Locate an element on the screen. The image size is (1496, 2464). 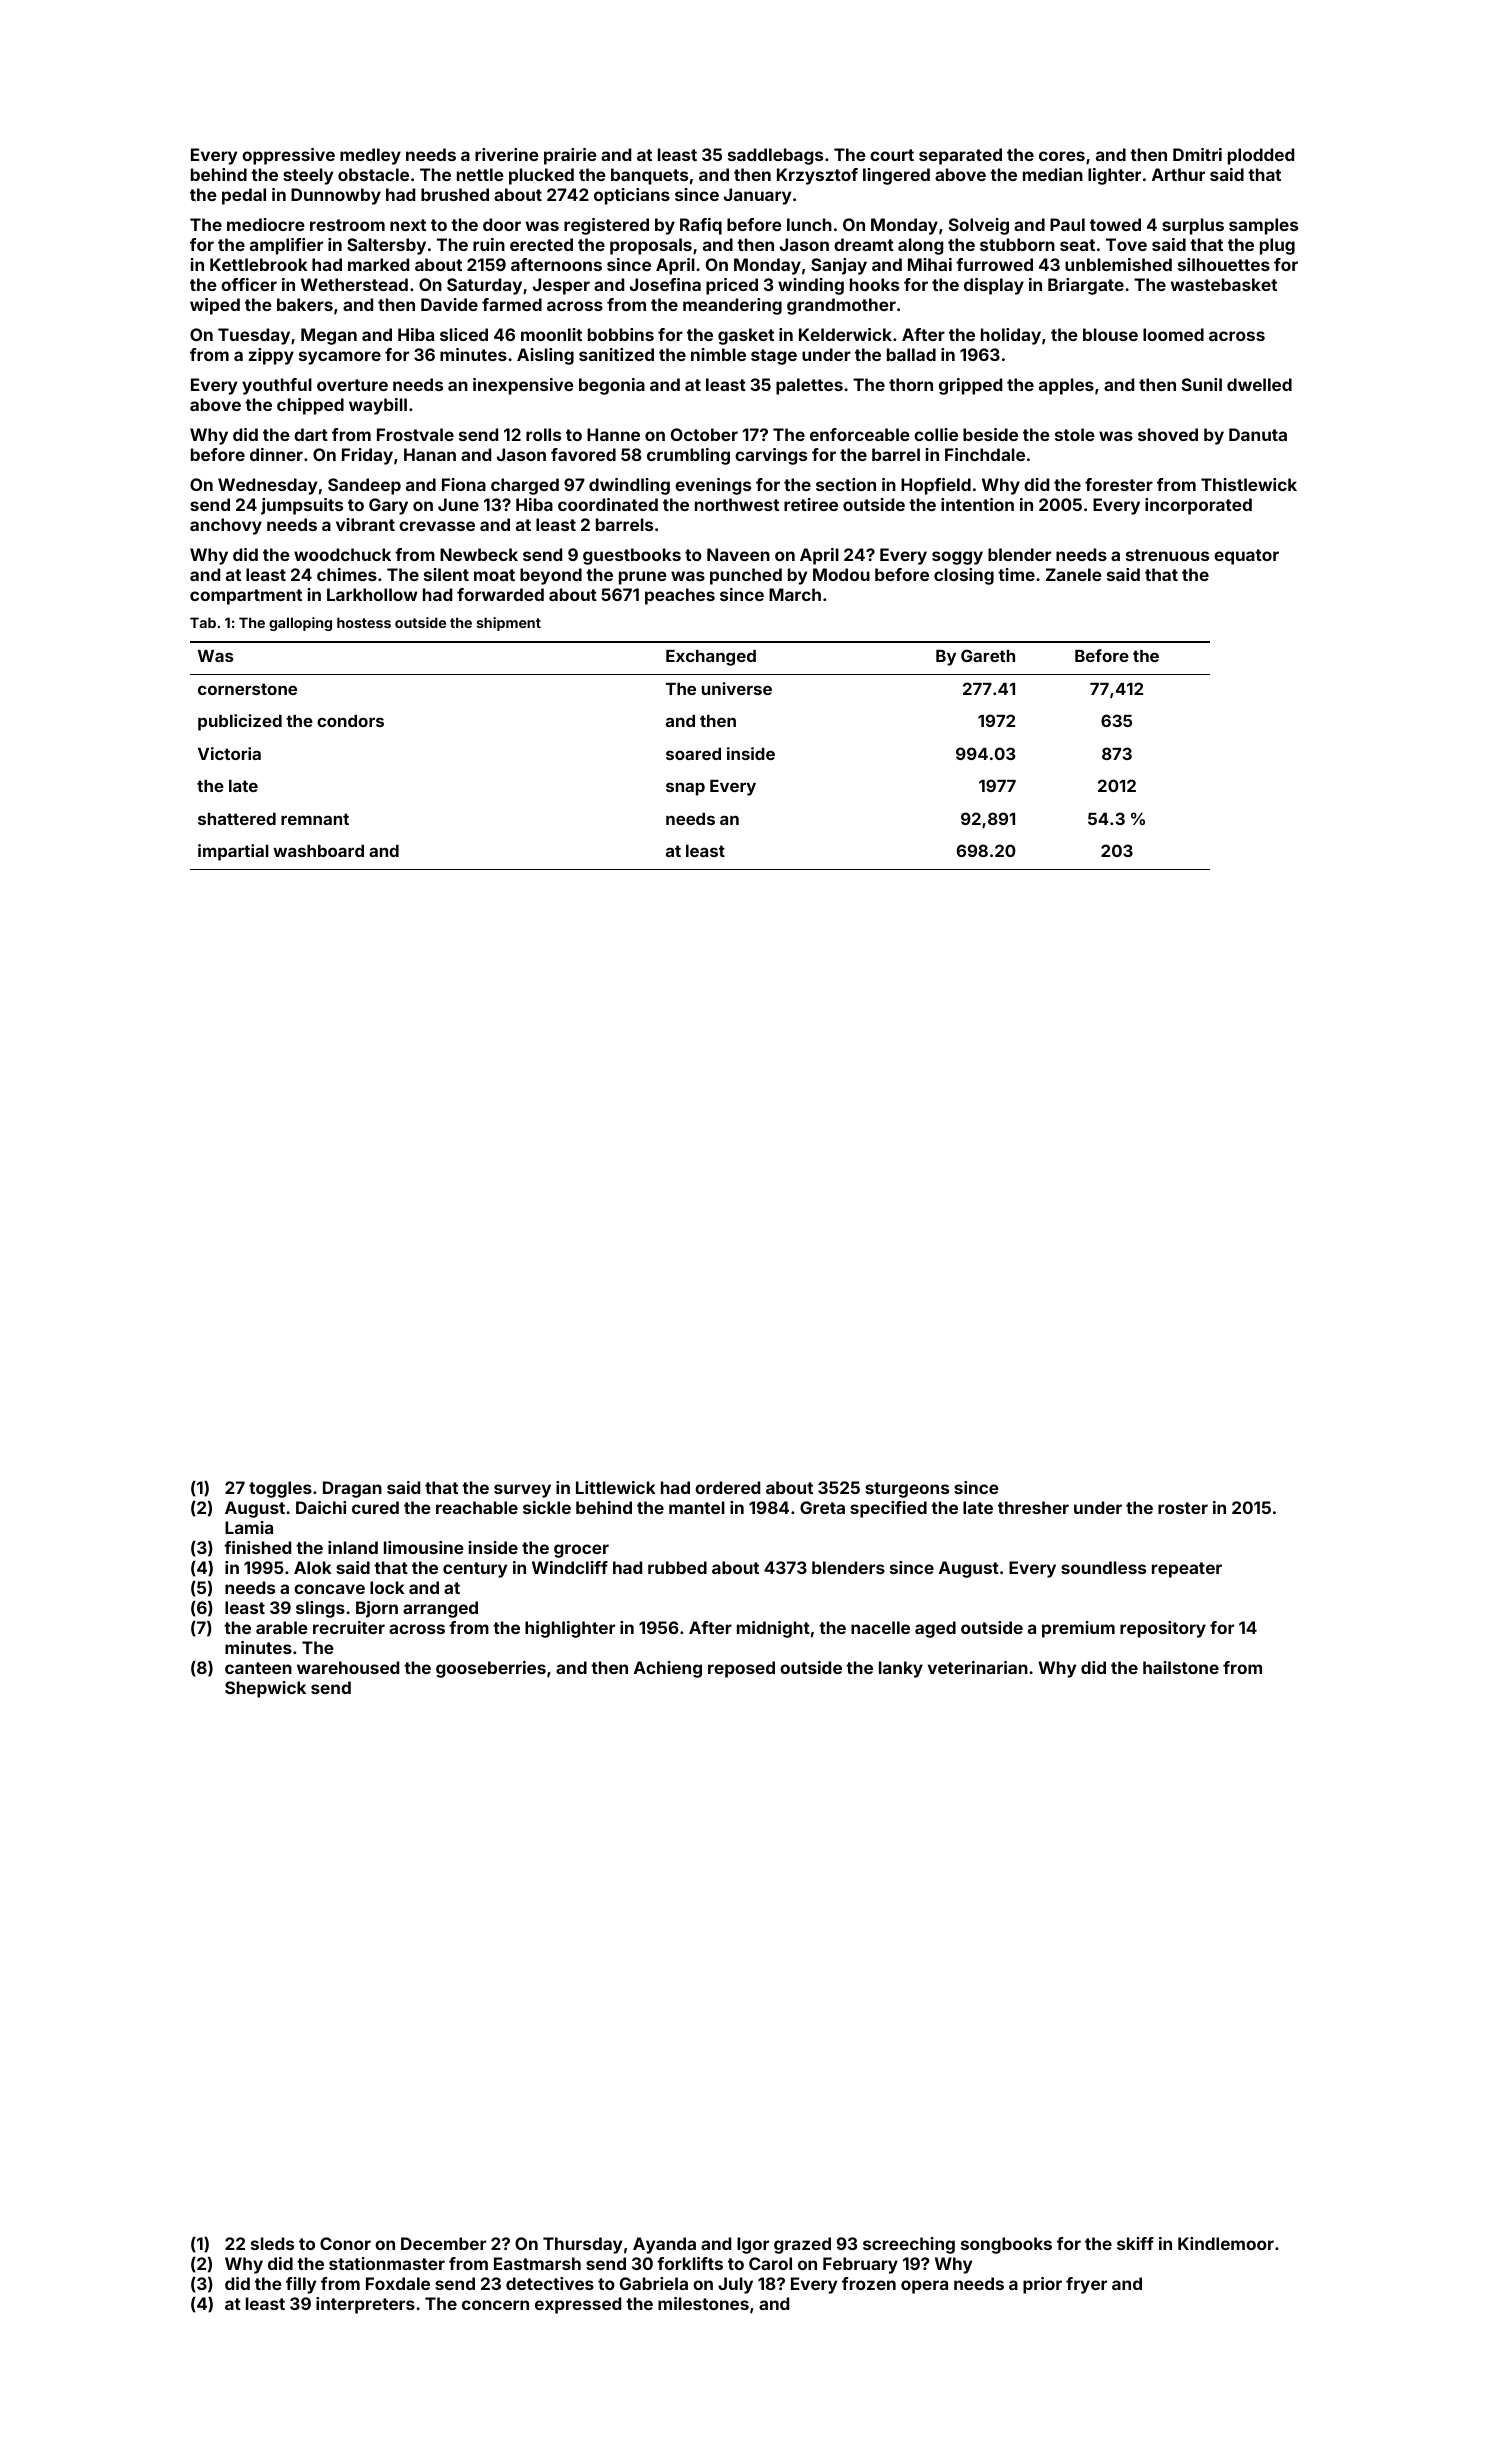
roster is located at coordinates (1183, 1508).
